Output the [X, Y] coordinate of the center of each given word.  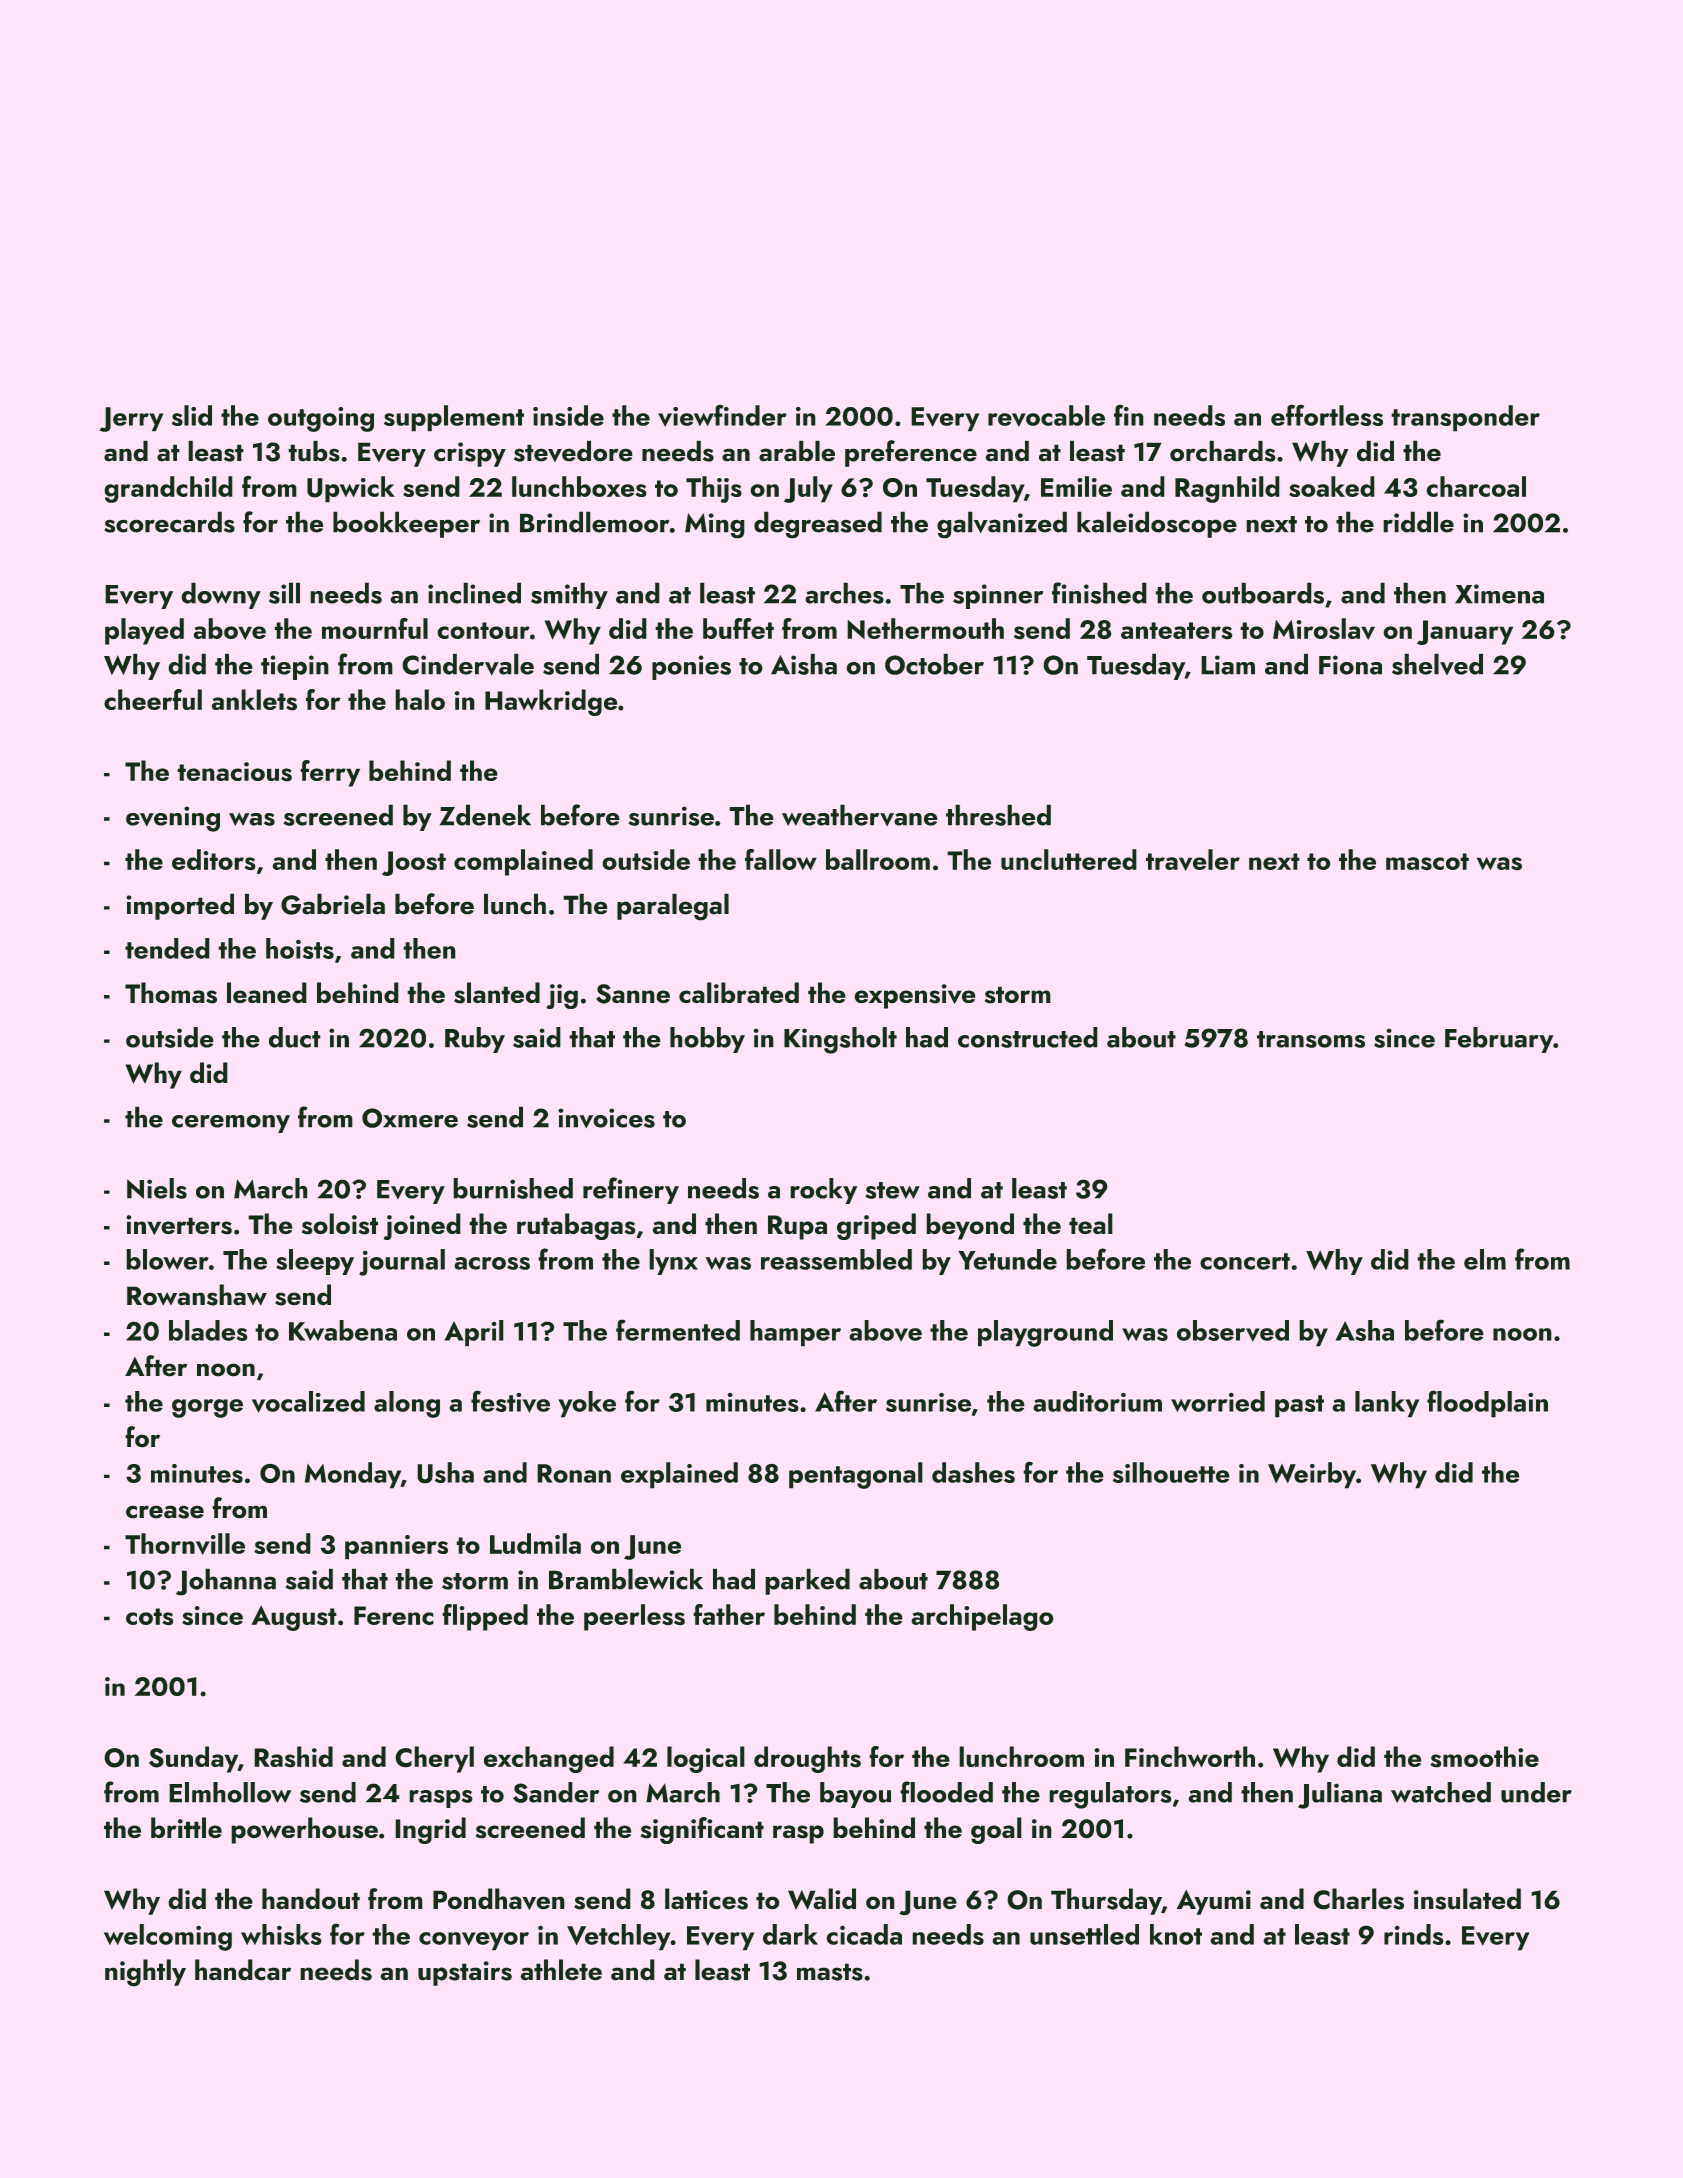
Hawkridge [551, 702]
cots [150, 1617]
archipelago [982, 1617]
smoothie [1485, 1757]
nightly [145, 1973]
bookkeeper [406, 524]
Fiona [1350, 665]
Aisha [804, 664]
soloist [340, 1224]
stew [892, 1190]
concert [1245, 1261]
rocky [823, 1191]
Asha [1365, 1330]
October [934, 664]
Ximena [1499, 594]
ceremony [231, 1124]
